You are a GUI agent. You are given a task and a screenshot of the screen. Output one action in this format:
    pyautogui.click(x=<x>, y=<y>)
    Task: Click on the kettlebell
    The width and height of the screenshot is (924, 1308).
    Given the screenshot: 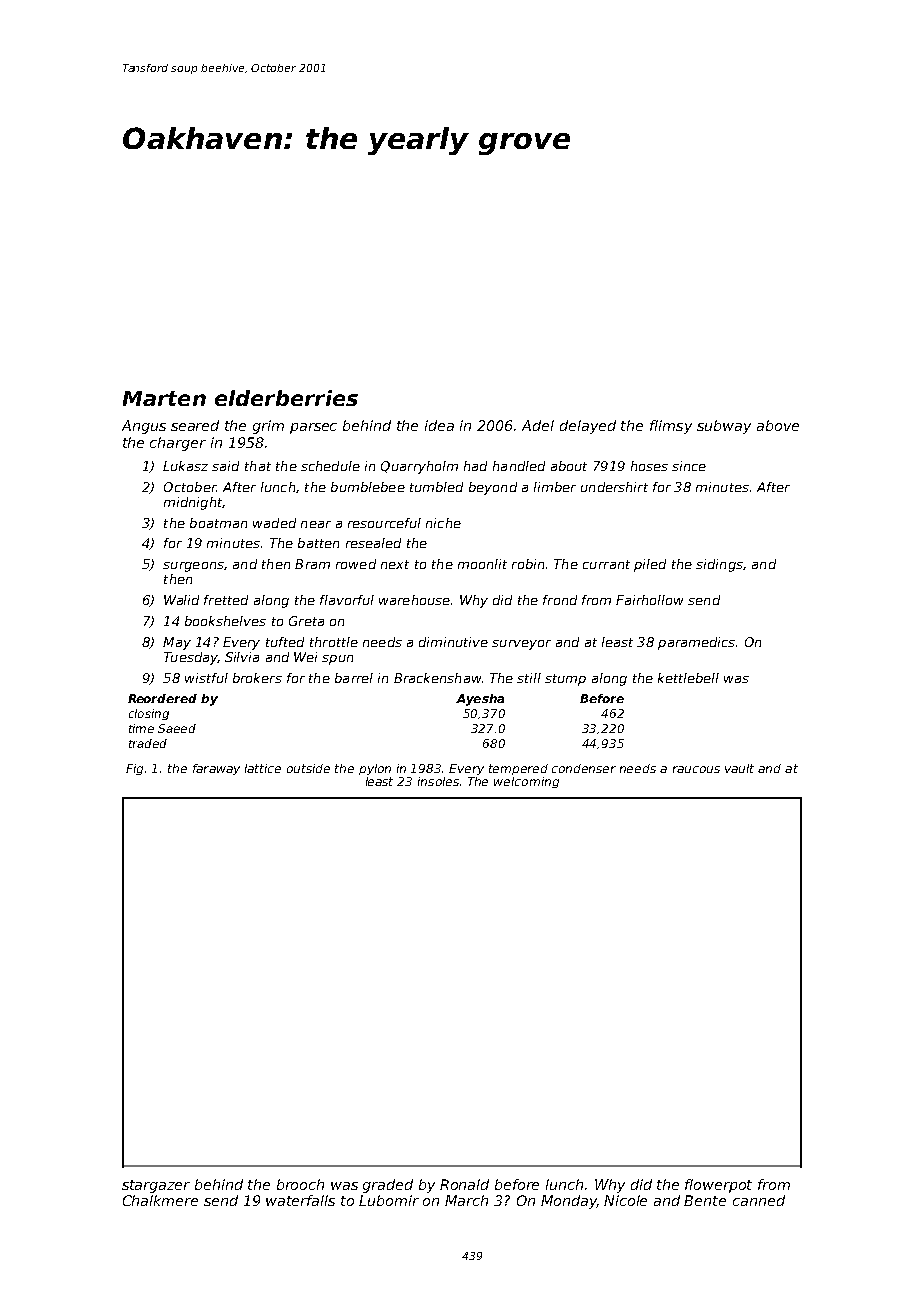 What is the action you would take?
    pyautogui.click(x=688, y=678)
